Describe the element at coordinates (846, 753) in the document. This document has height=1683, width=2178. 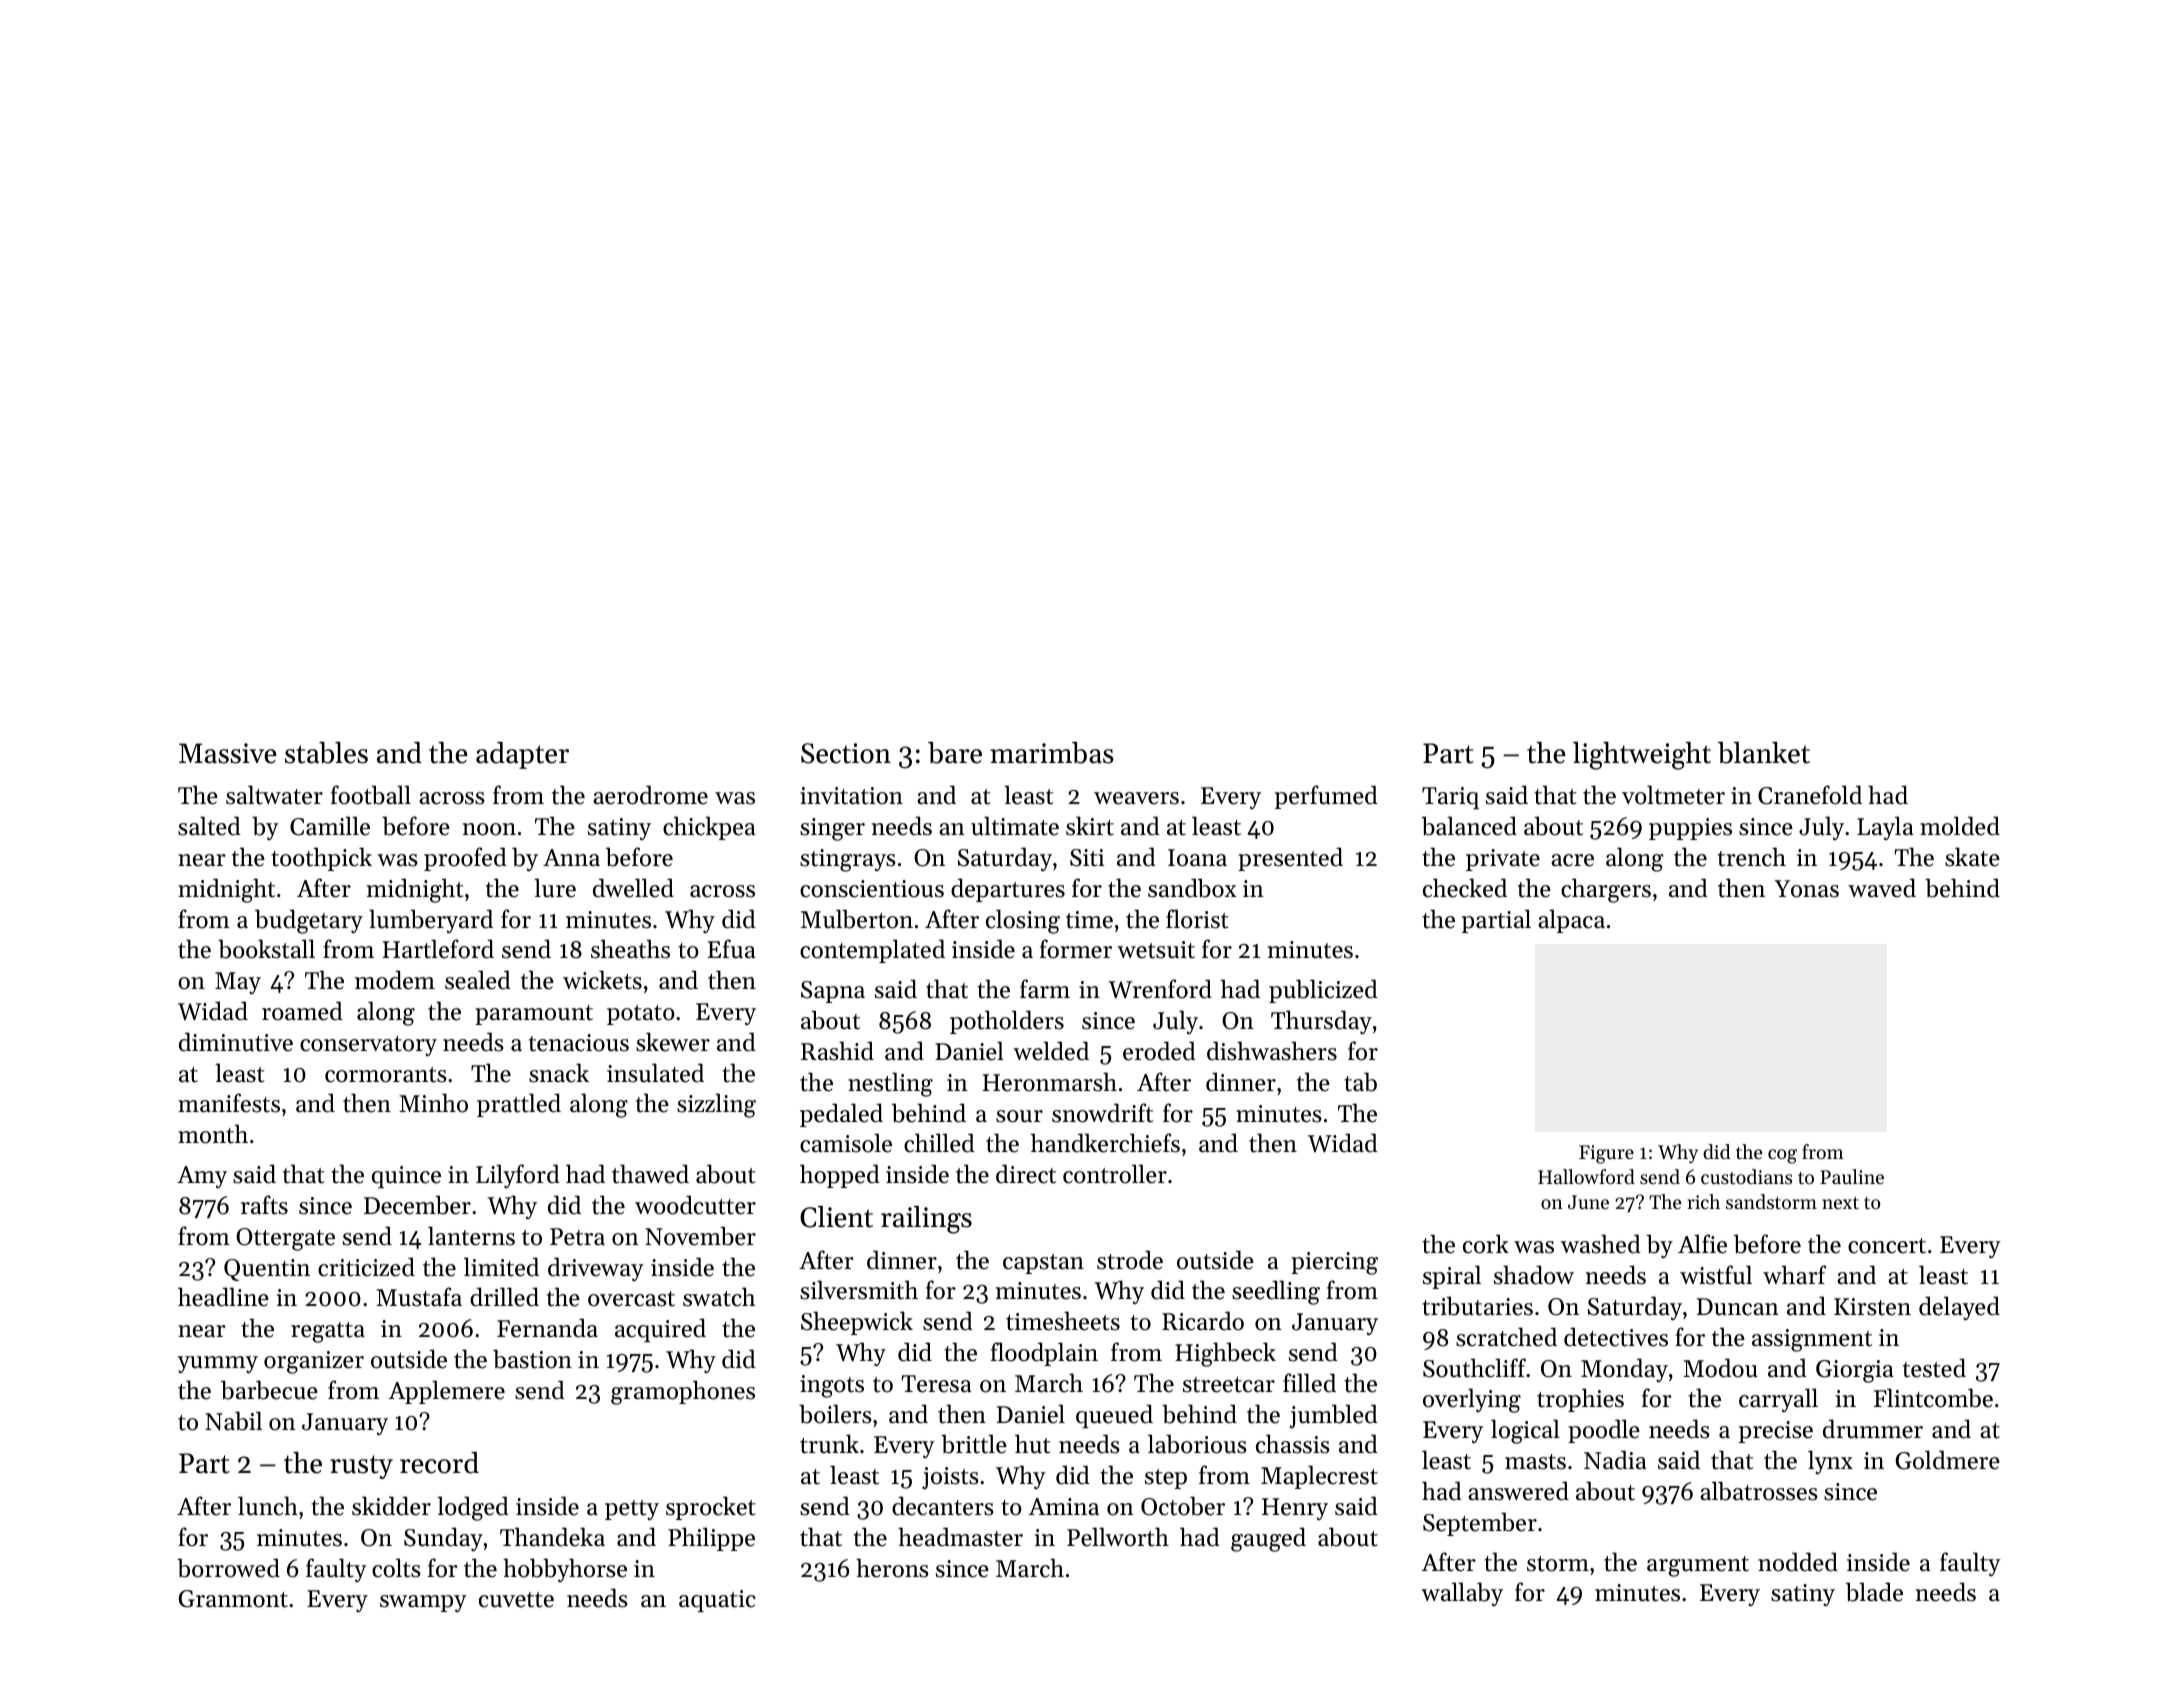
I see `Section` at that location.
